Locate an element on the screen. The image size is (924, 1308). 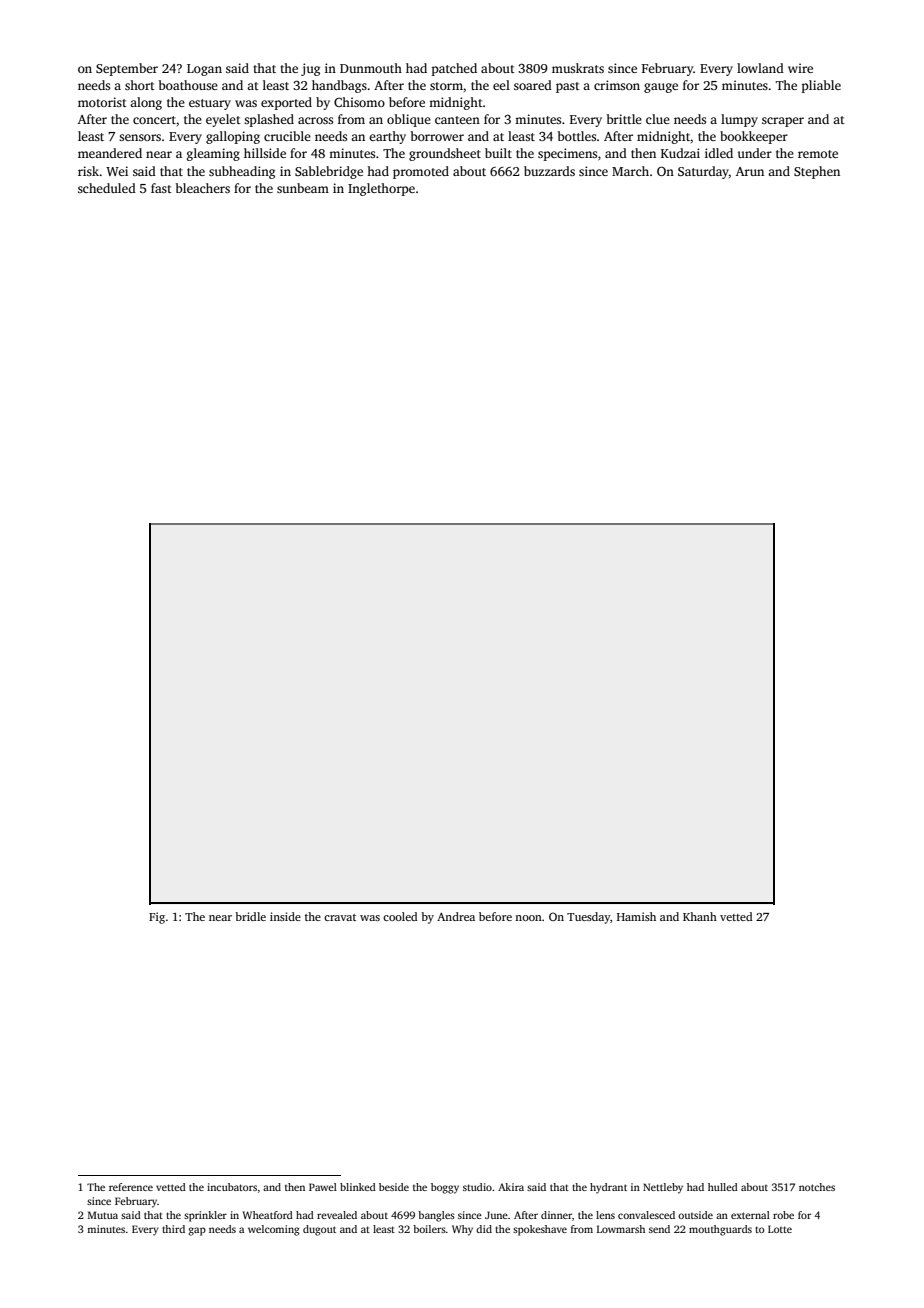
Khanh is located at coordinates (700, 916).
